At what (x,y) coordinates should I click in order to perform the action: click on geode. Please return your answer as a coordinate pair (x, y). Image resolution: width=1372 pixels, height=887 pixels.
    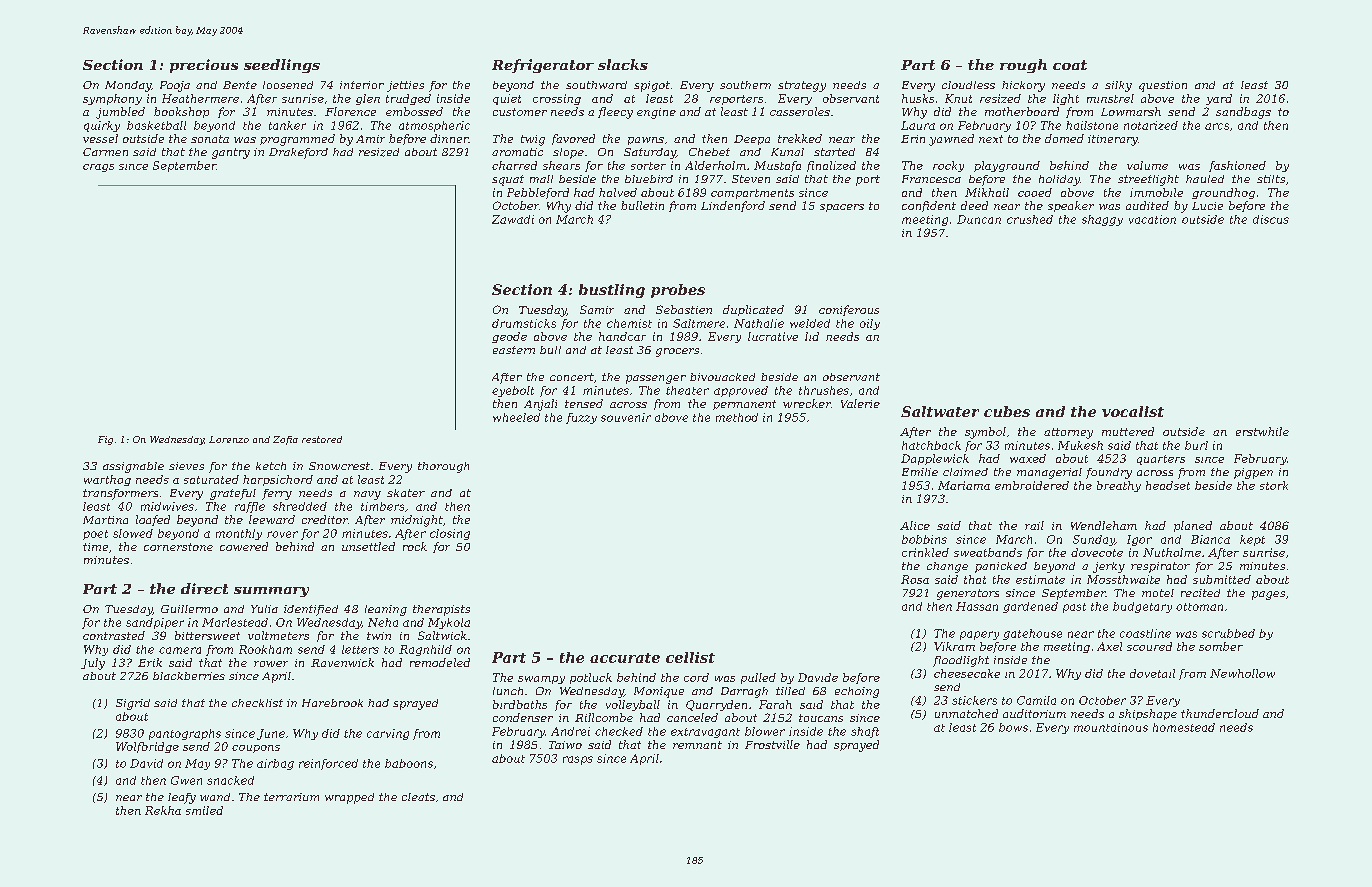
    Looking at the image, I should click on (509, 337).
